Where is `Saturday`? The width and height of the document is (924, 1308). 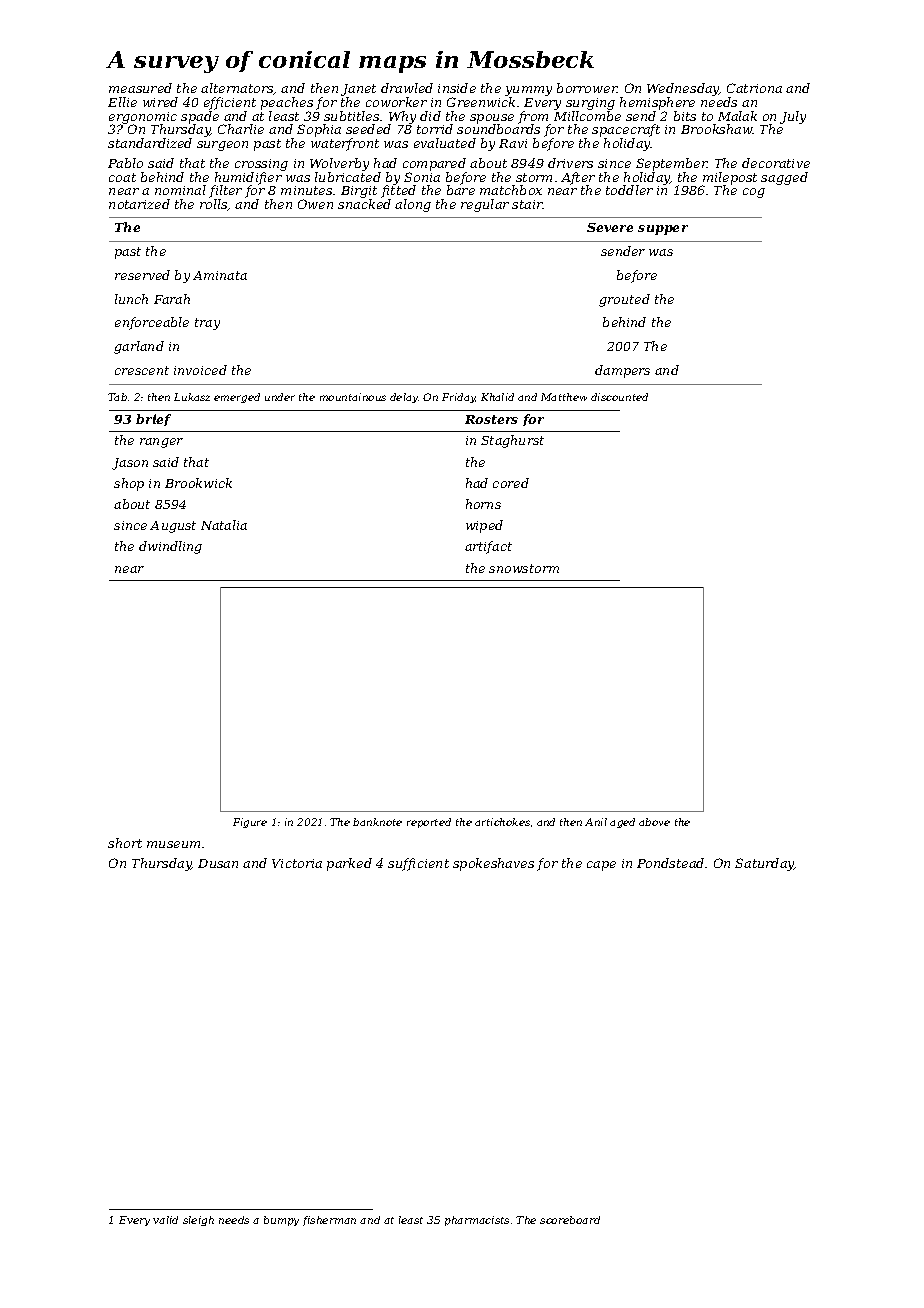
Saturday is located at coordinates (764, 864).
